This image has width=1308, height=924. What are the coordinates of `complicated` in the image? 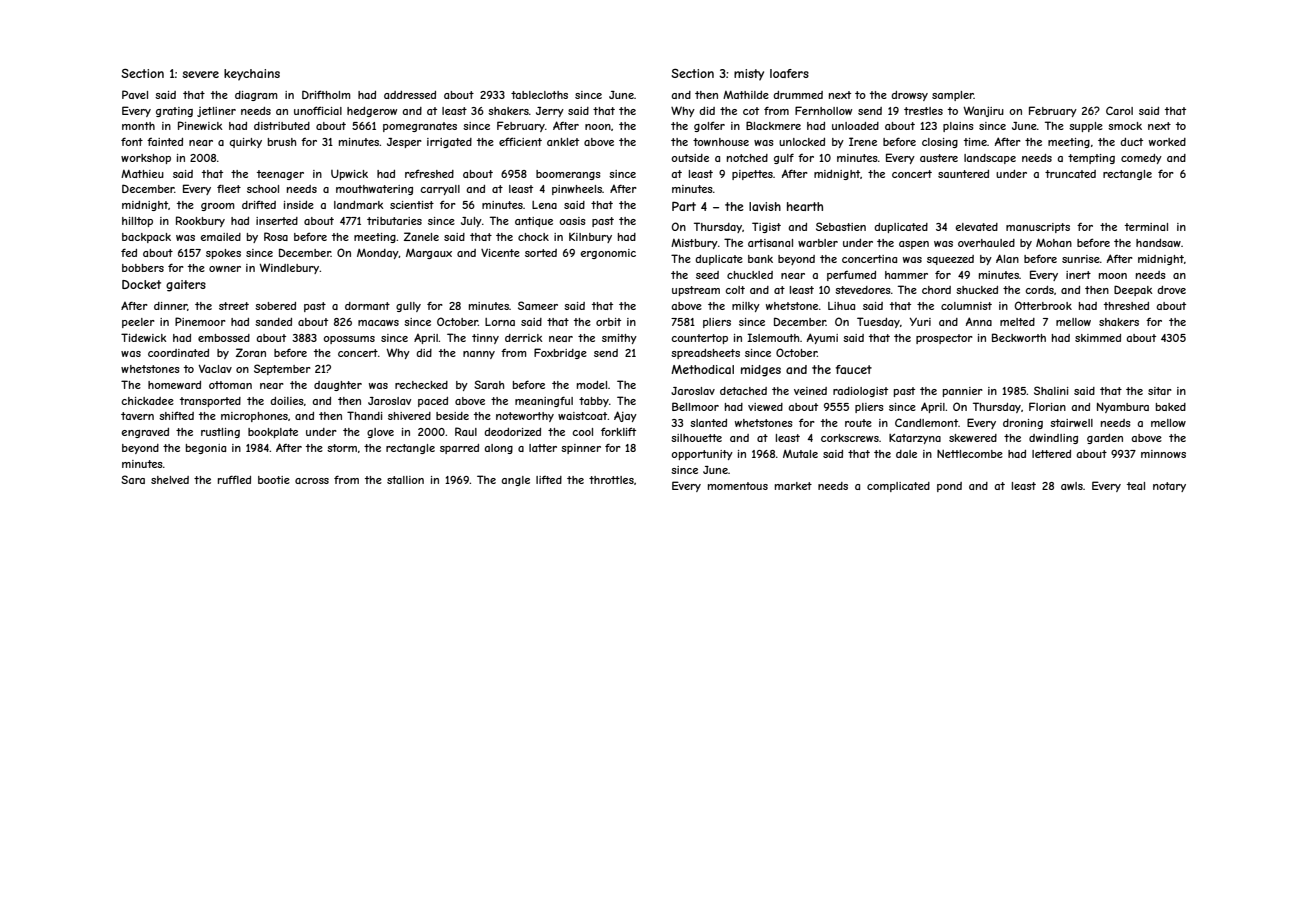 It's located at (898, 487).
